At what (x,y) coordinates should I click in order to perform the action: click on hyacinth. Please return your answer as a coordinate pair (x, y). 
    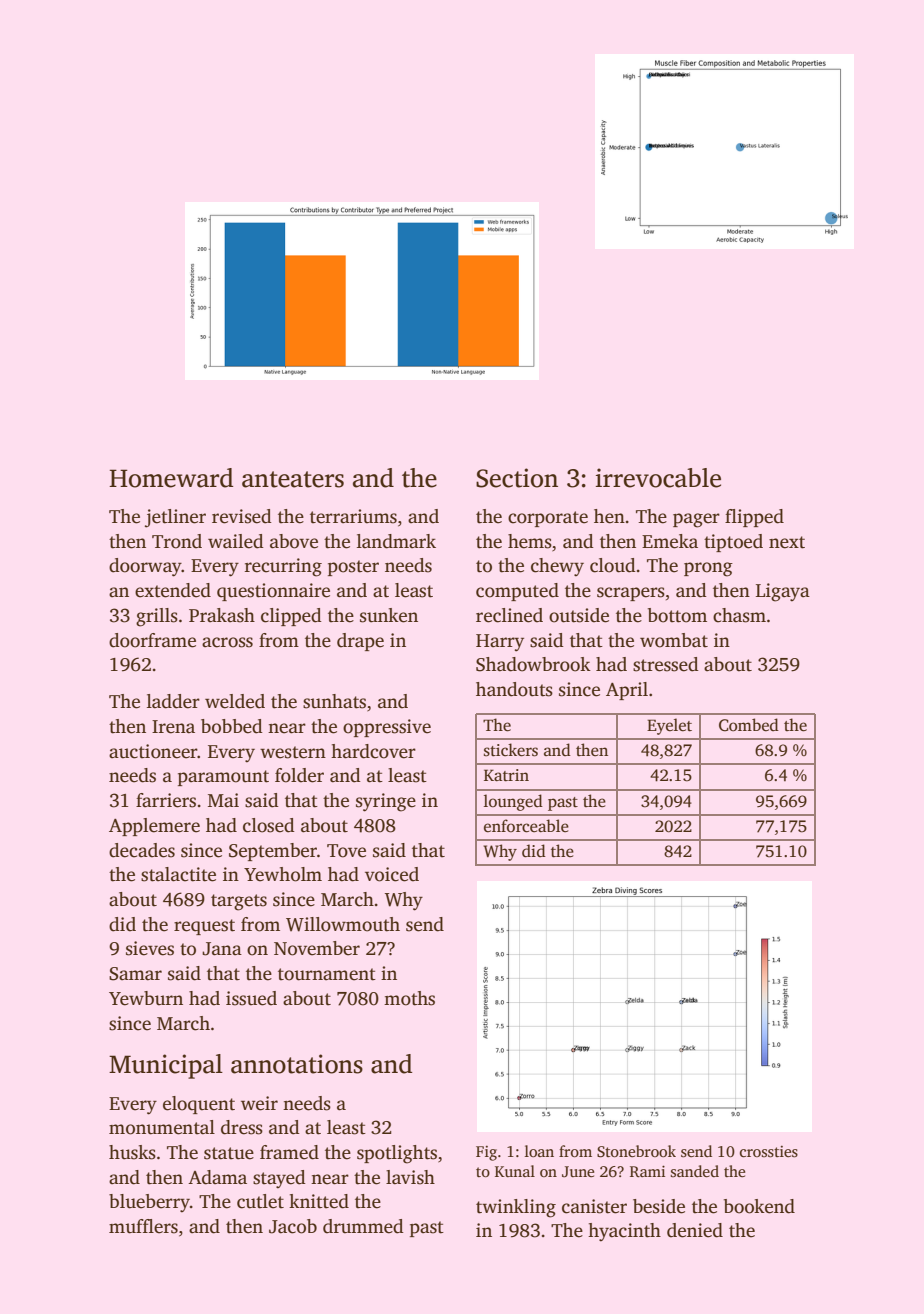
    Looking at the image, I should click on (624, 1232).
